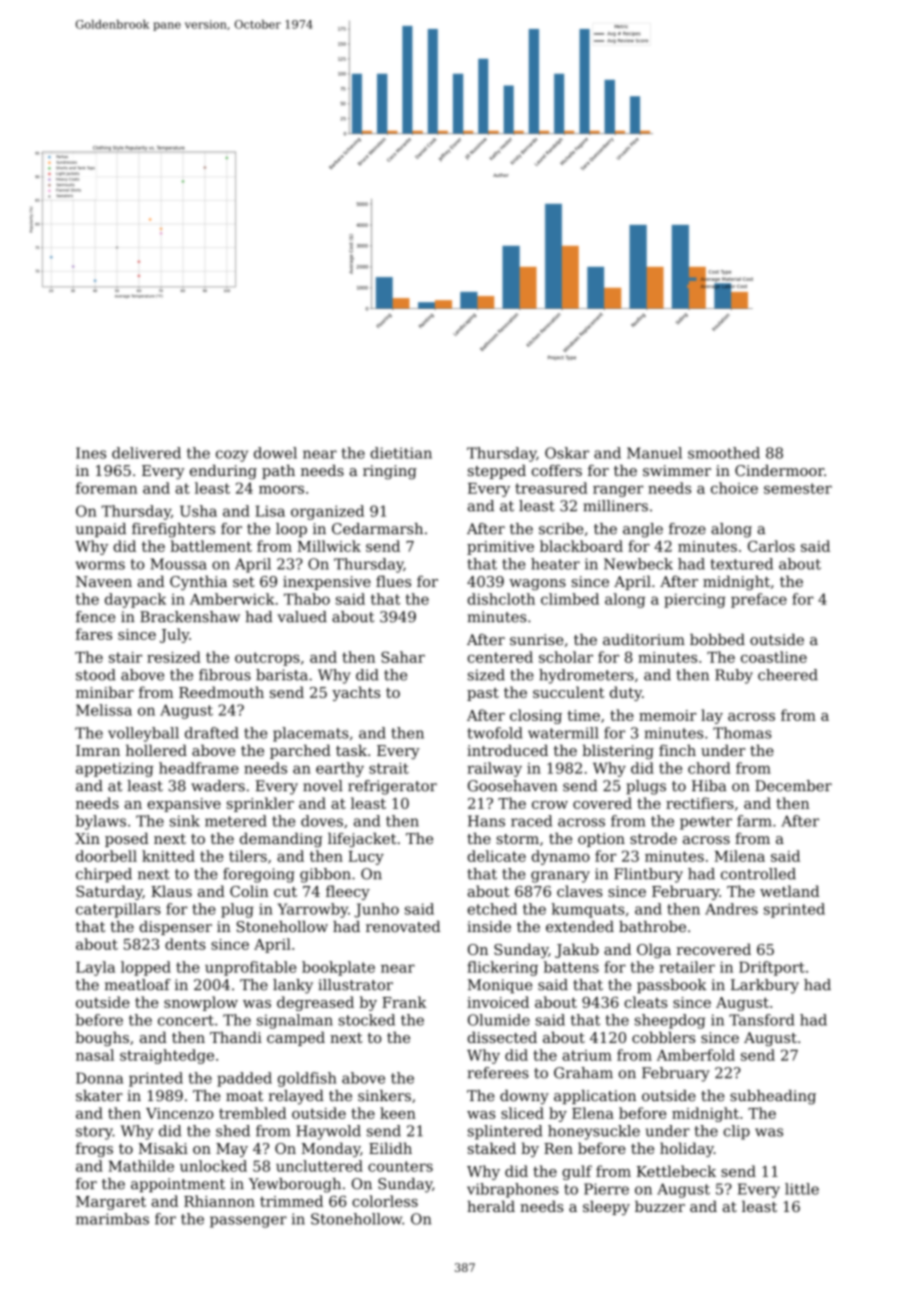 Image resolution: width=908 pixels, height=1316 pixels. What do you see at coordinates (765, 986) in the page?
I see `Larkbury` at bounding box center [765, 986].
